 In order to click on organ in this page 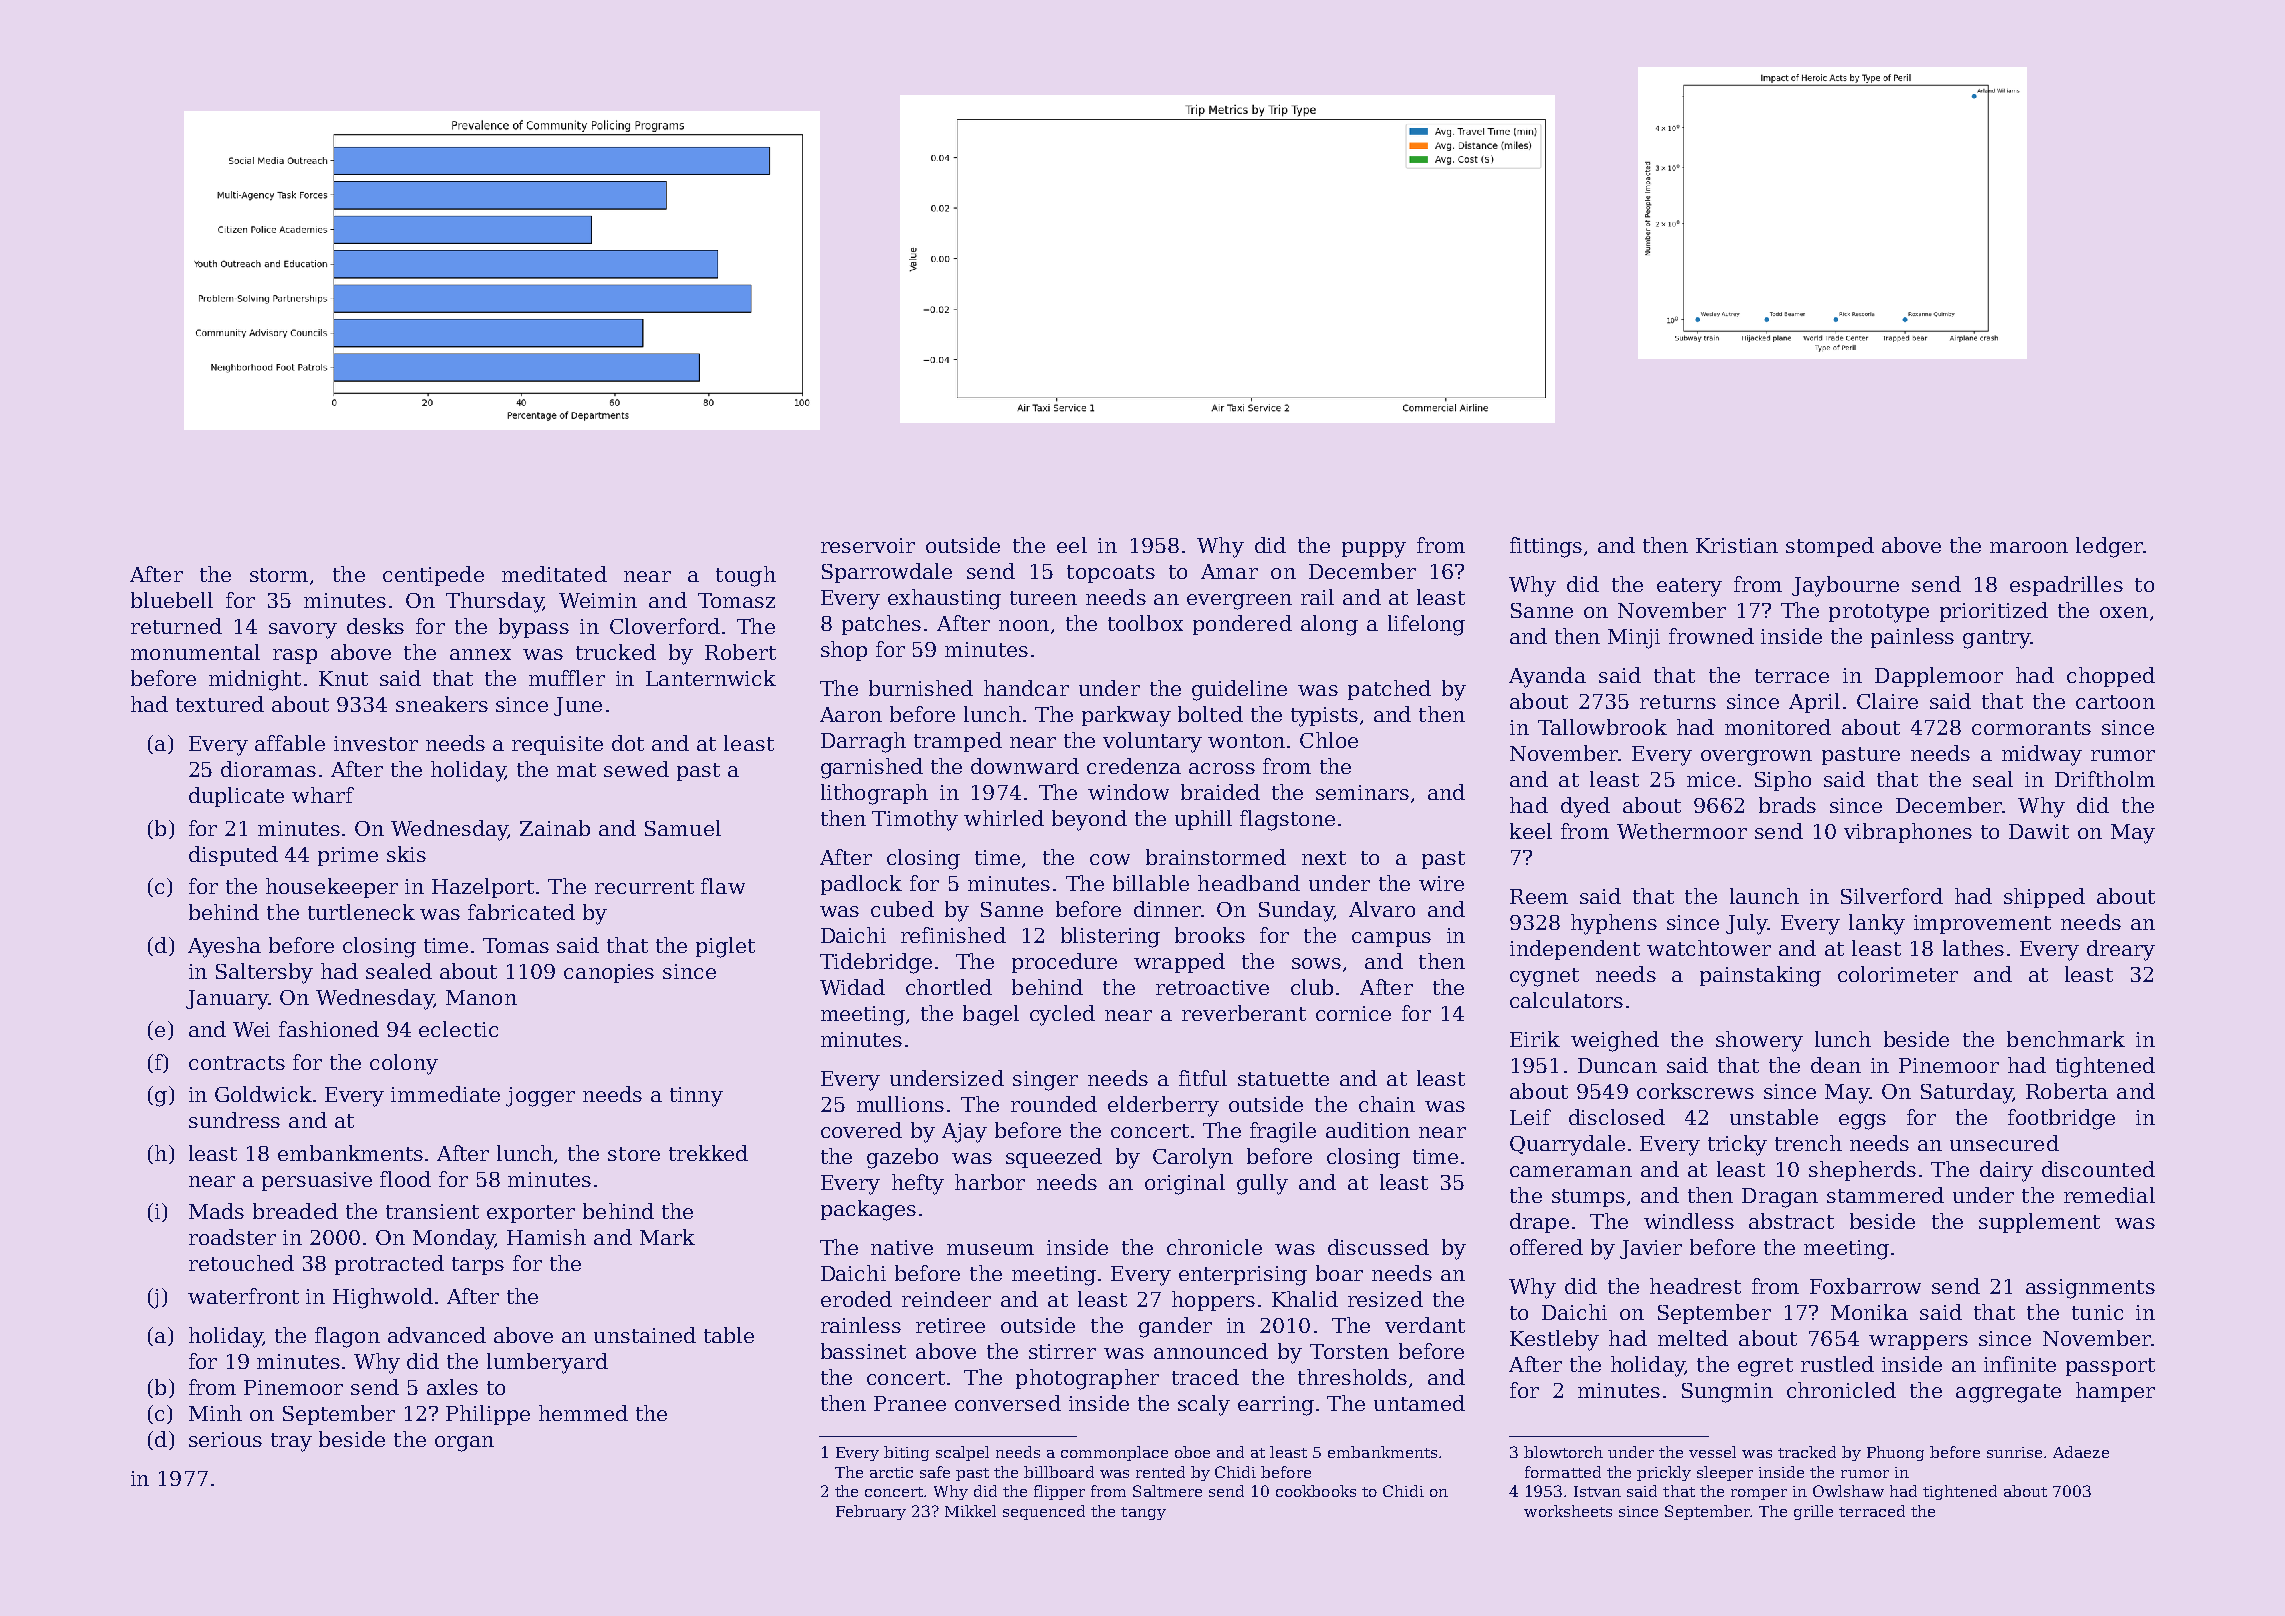, I will do `click(464, 1444)`.
